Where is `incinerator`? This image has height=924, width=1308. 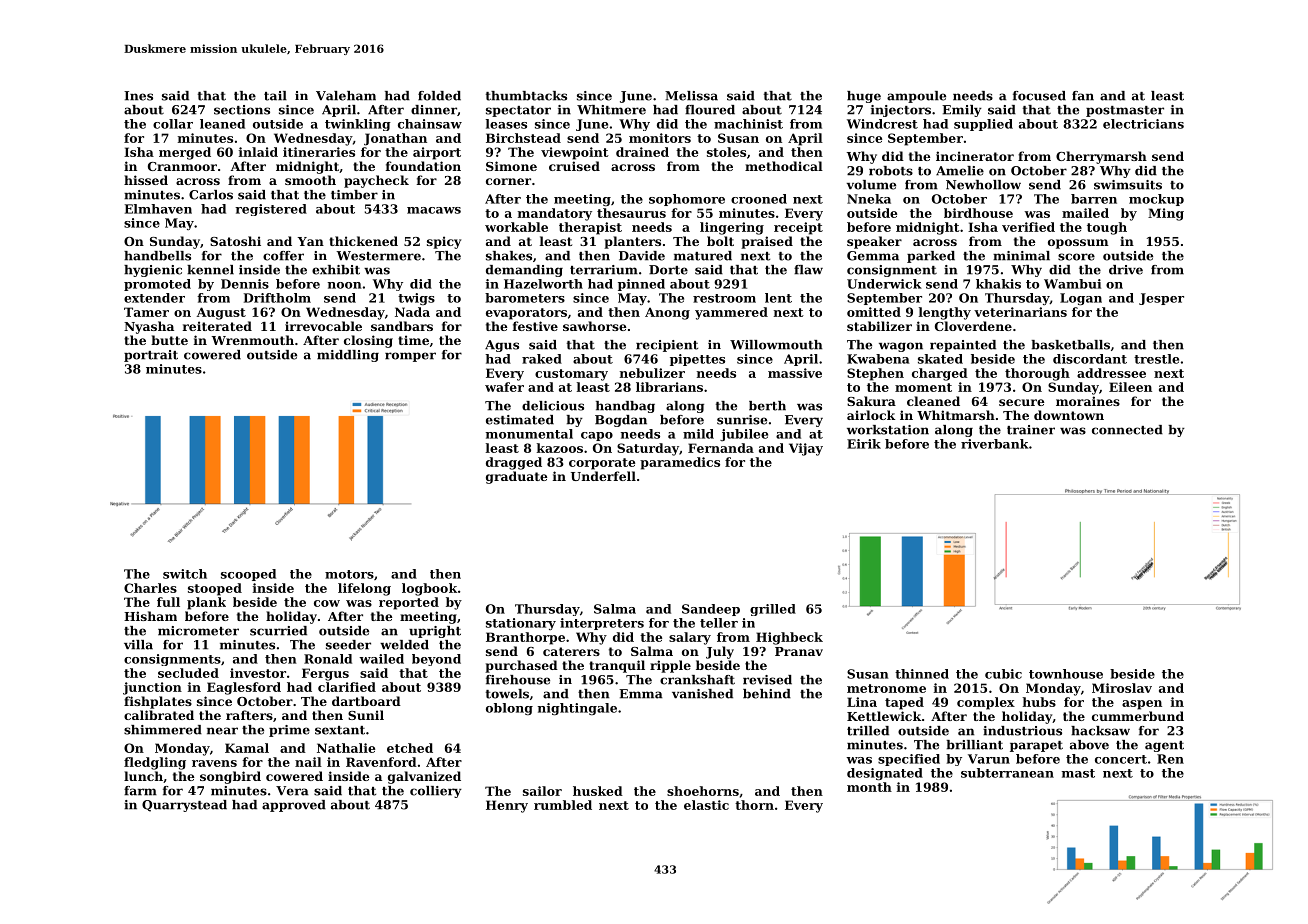
incinerator is located at coordinates (975, 156).
